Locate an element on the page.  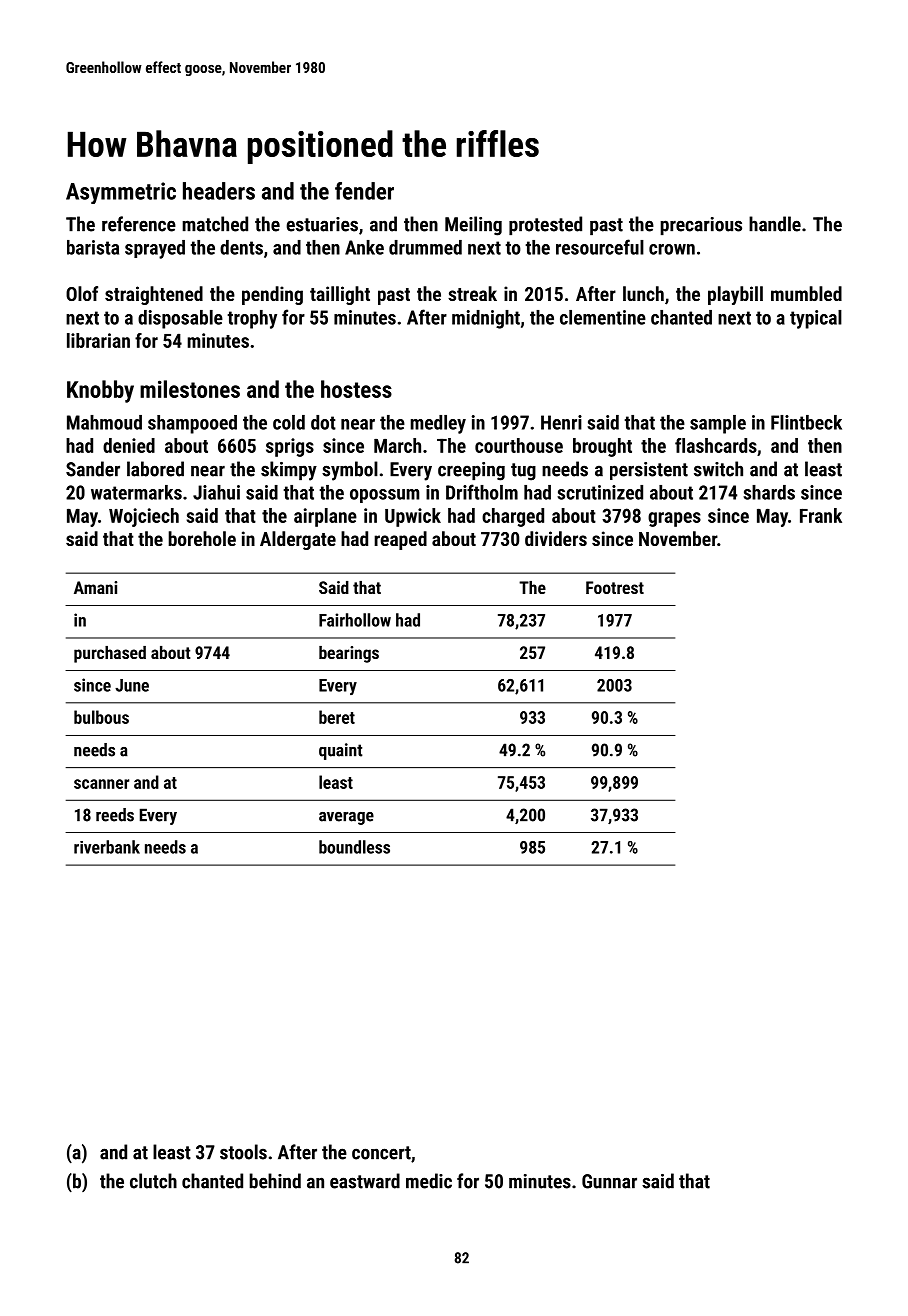
eastward is located at coordinates (365, 1181).
